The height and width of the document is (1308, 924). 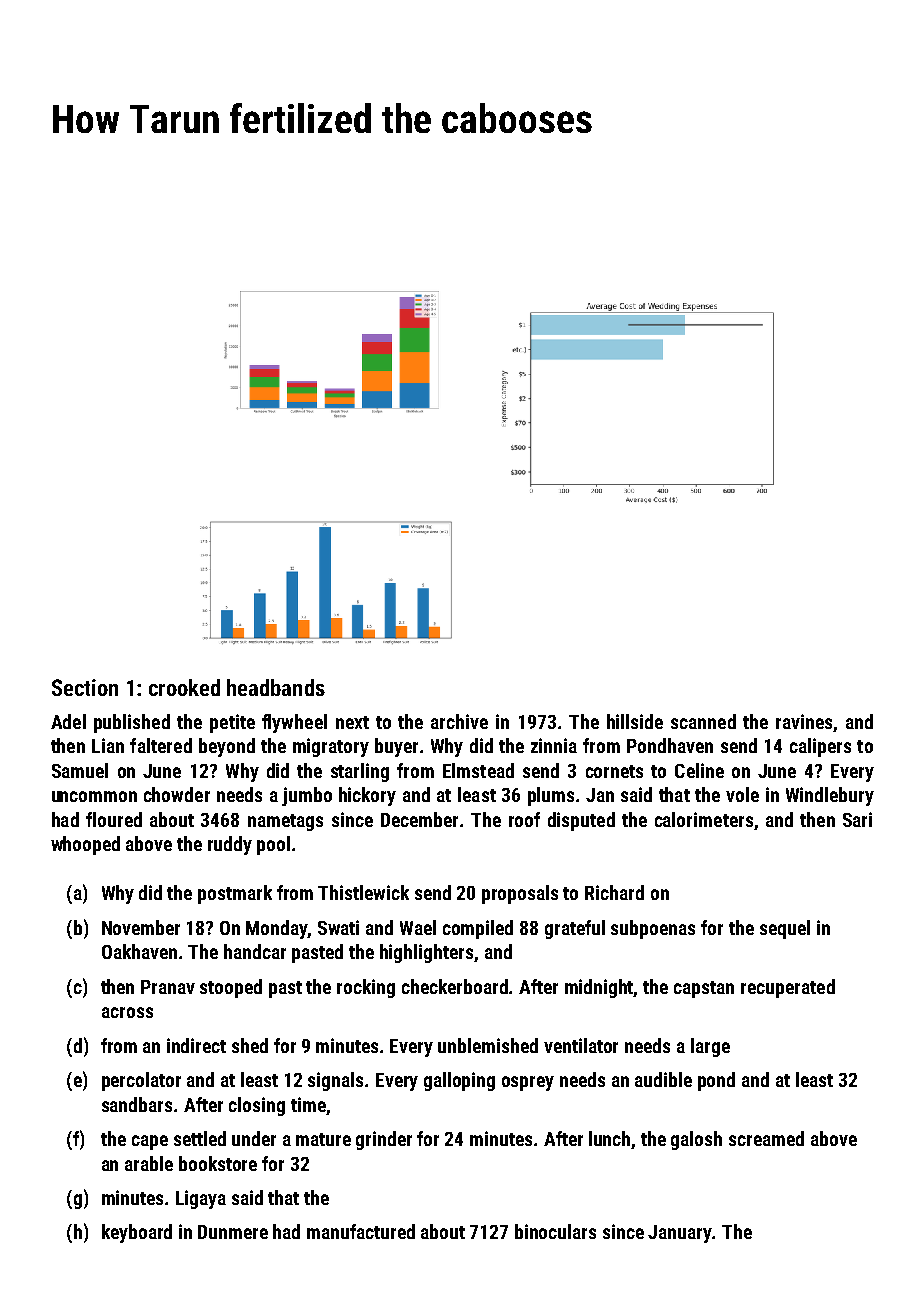 What do you see at coordinates (581, 1045) in the document?
I see `ventilator` at bounding box center [581, 1045].
